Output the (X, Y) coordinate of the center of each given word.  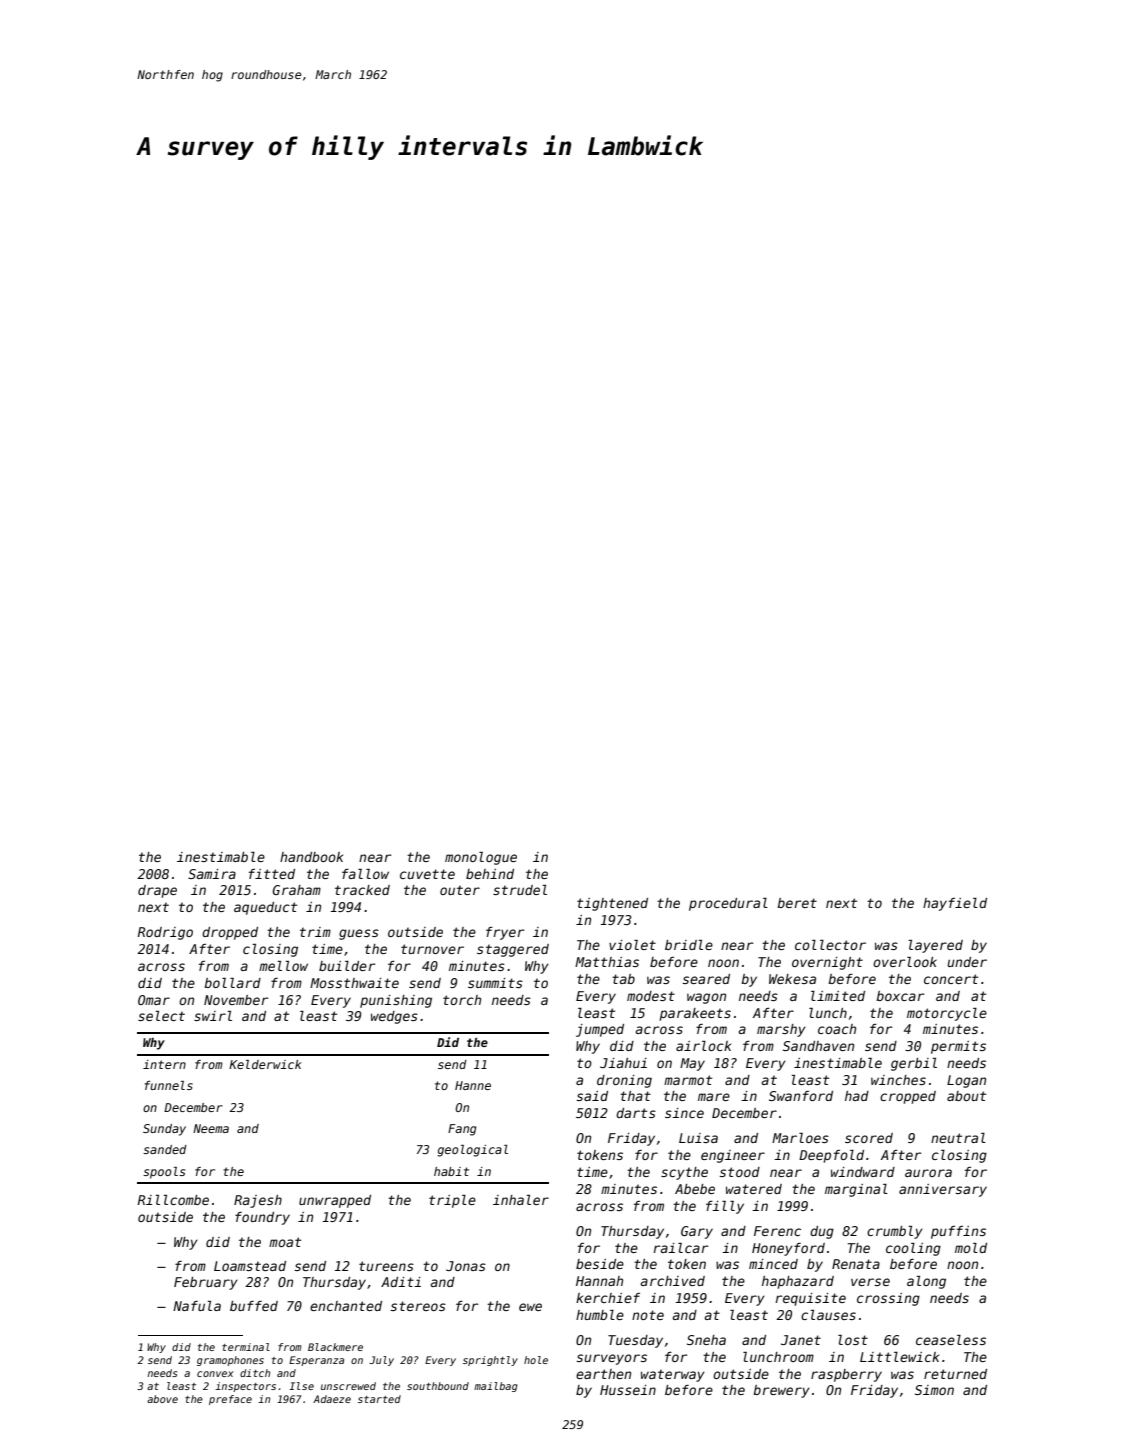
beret (797, 903)
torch (462, 1000)
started (379, 1399)
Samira (212, 874)
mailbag (496, 1387)
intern (164, 1064)
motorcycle (947, 1014)
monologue (481, 858)
